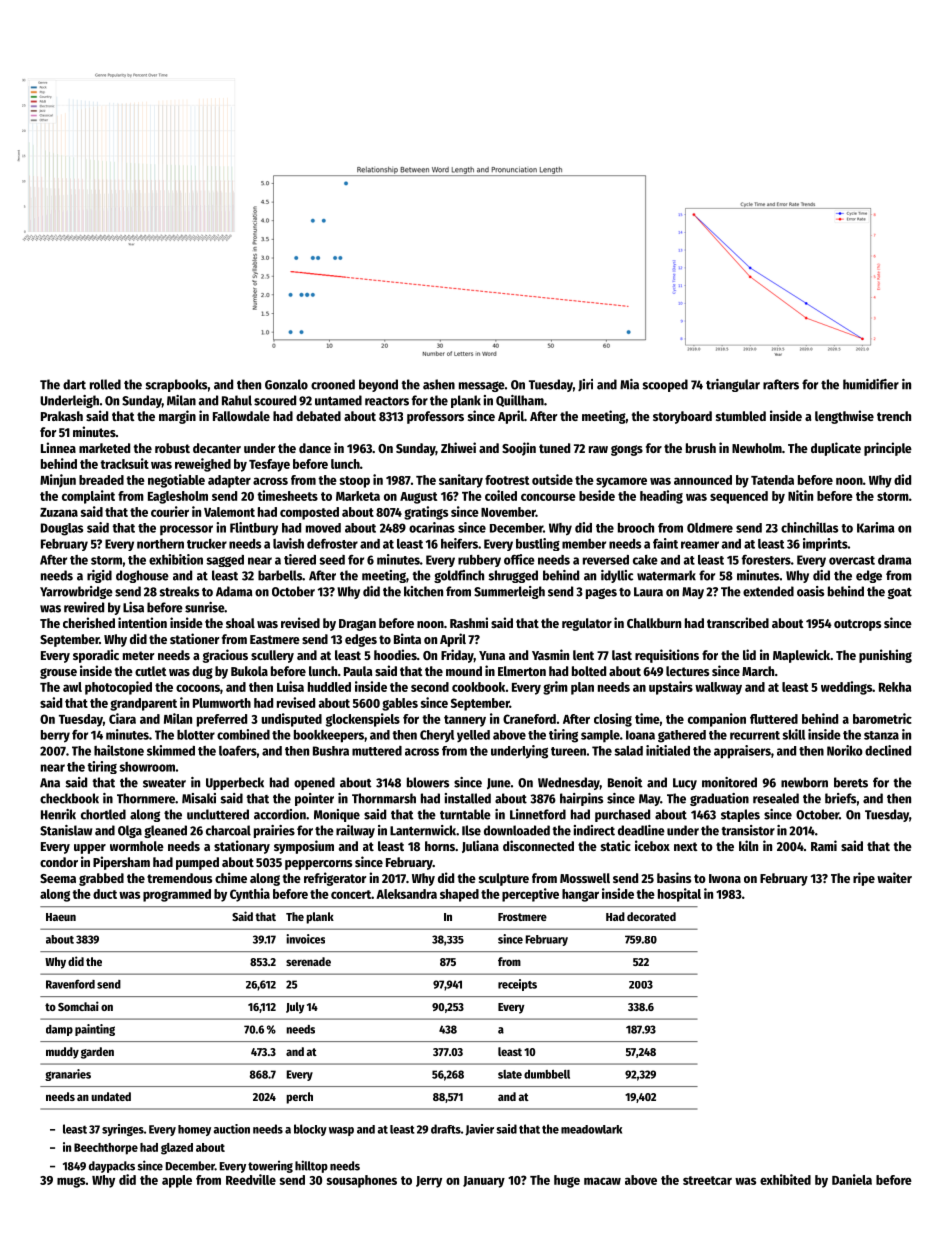 This image has width=952, height=1233. Describe the element at coordinates (567, 1181) in the image. I see `huge` at that location.
